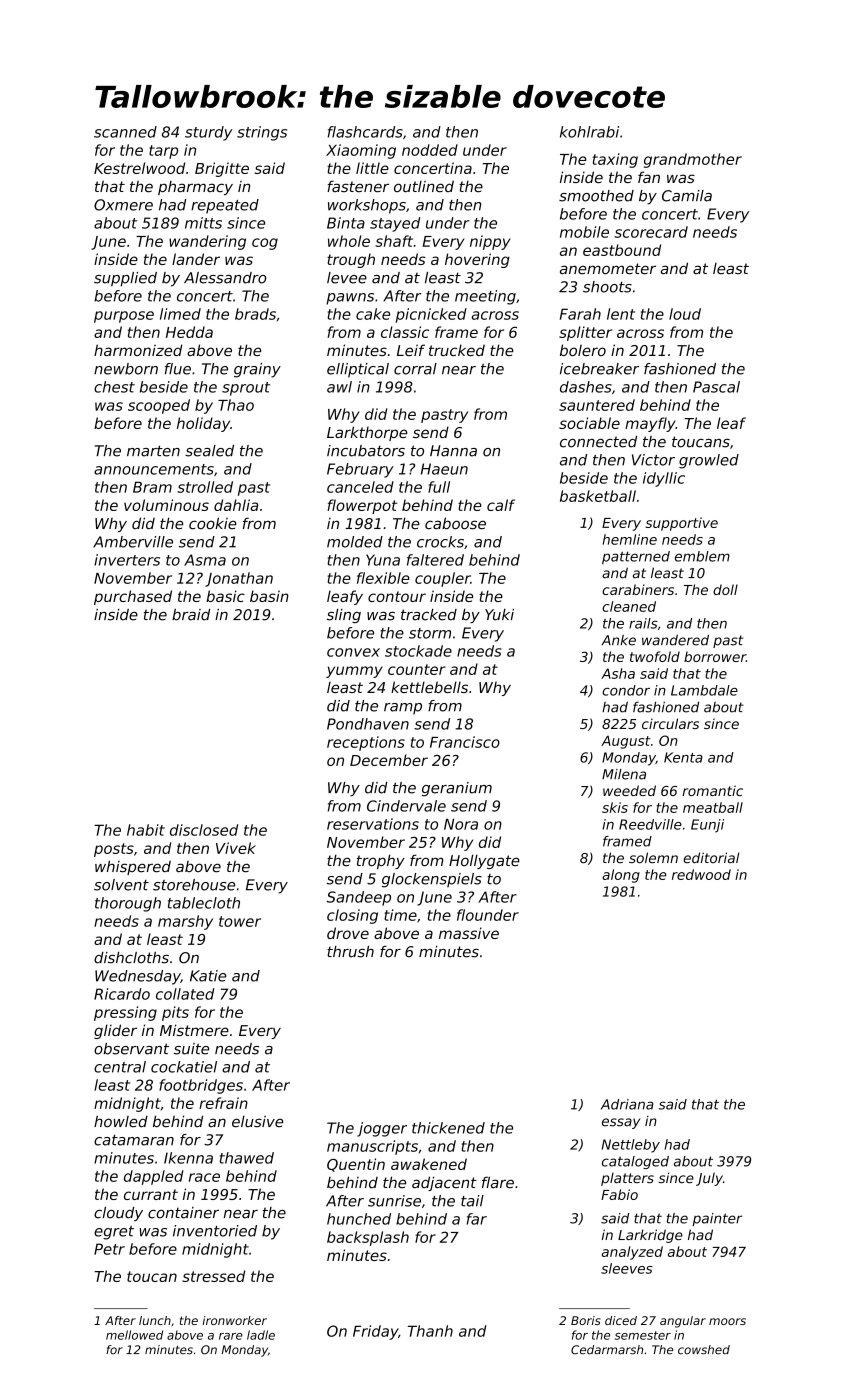  I want to click on braid, so click(191, 615).
